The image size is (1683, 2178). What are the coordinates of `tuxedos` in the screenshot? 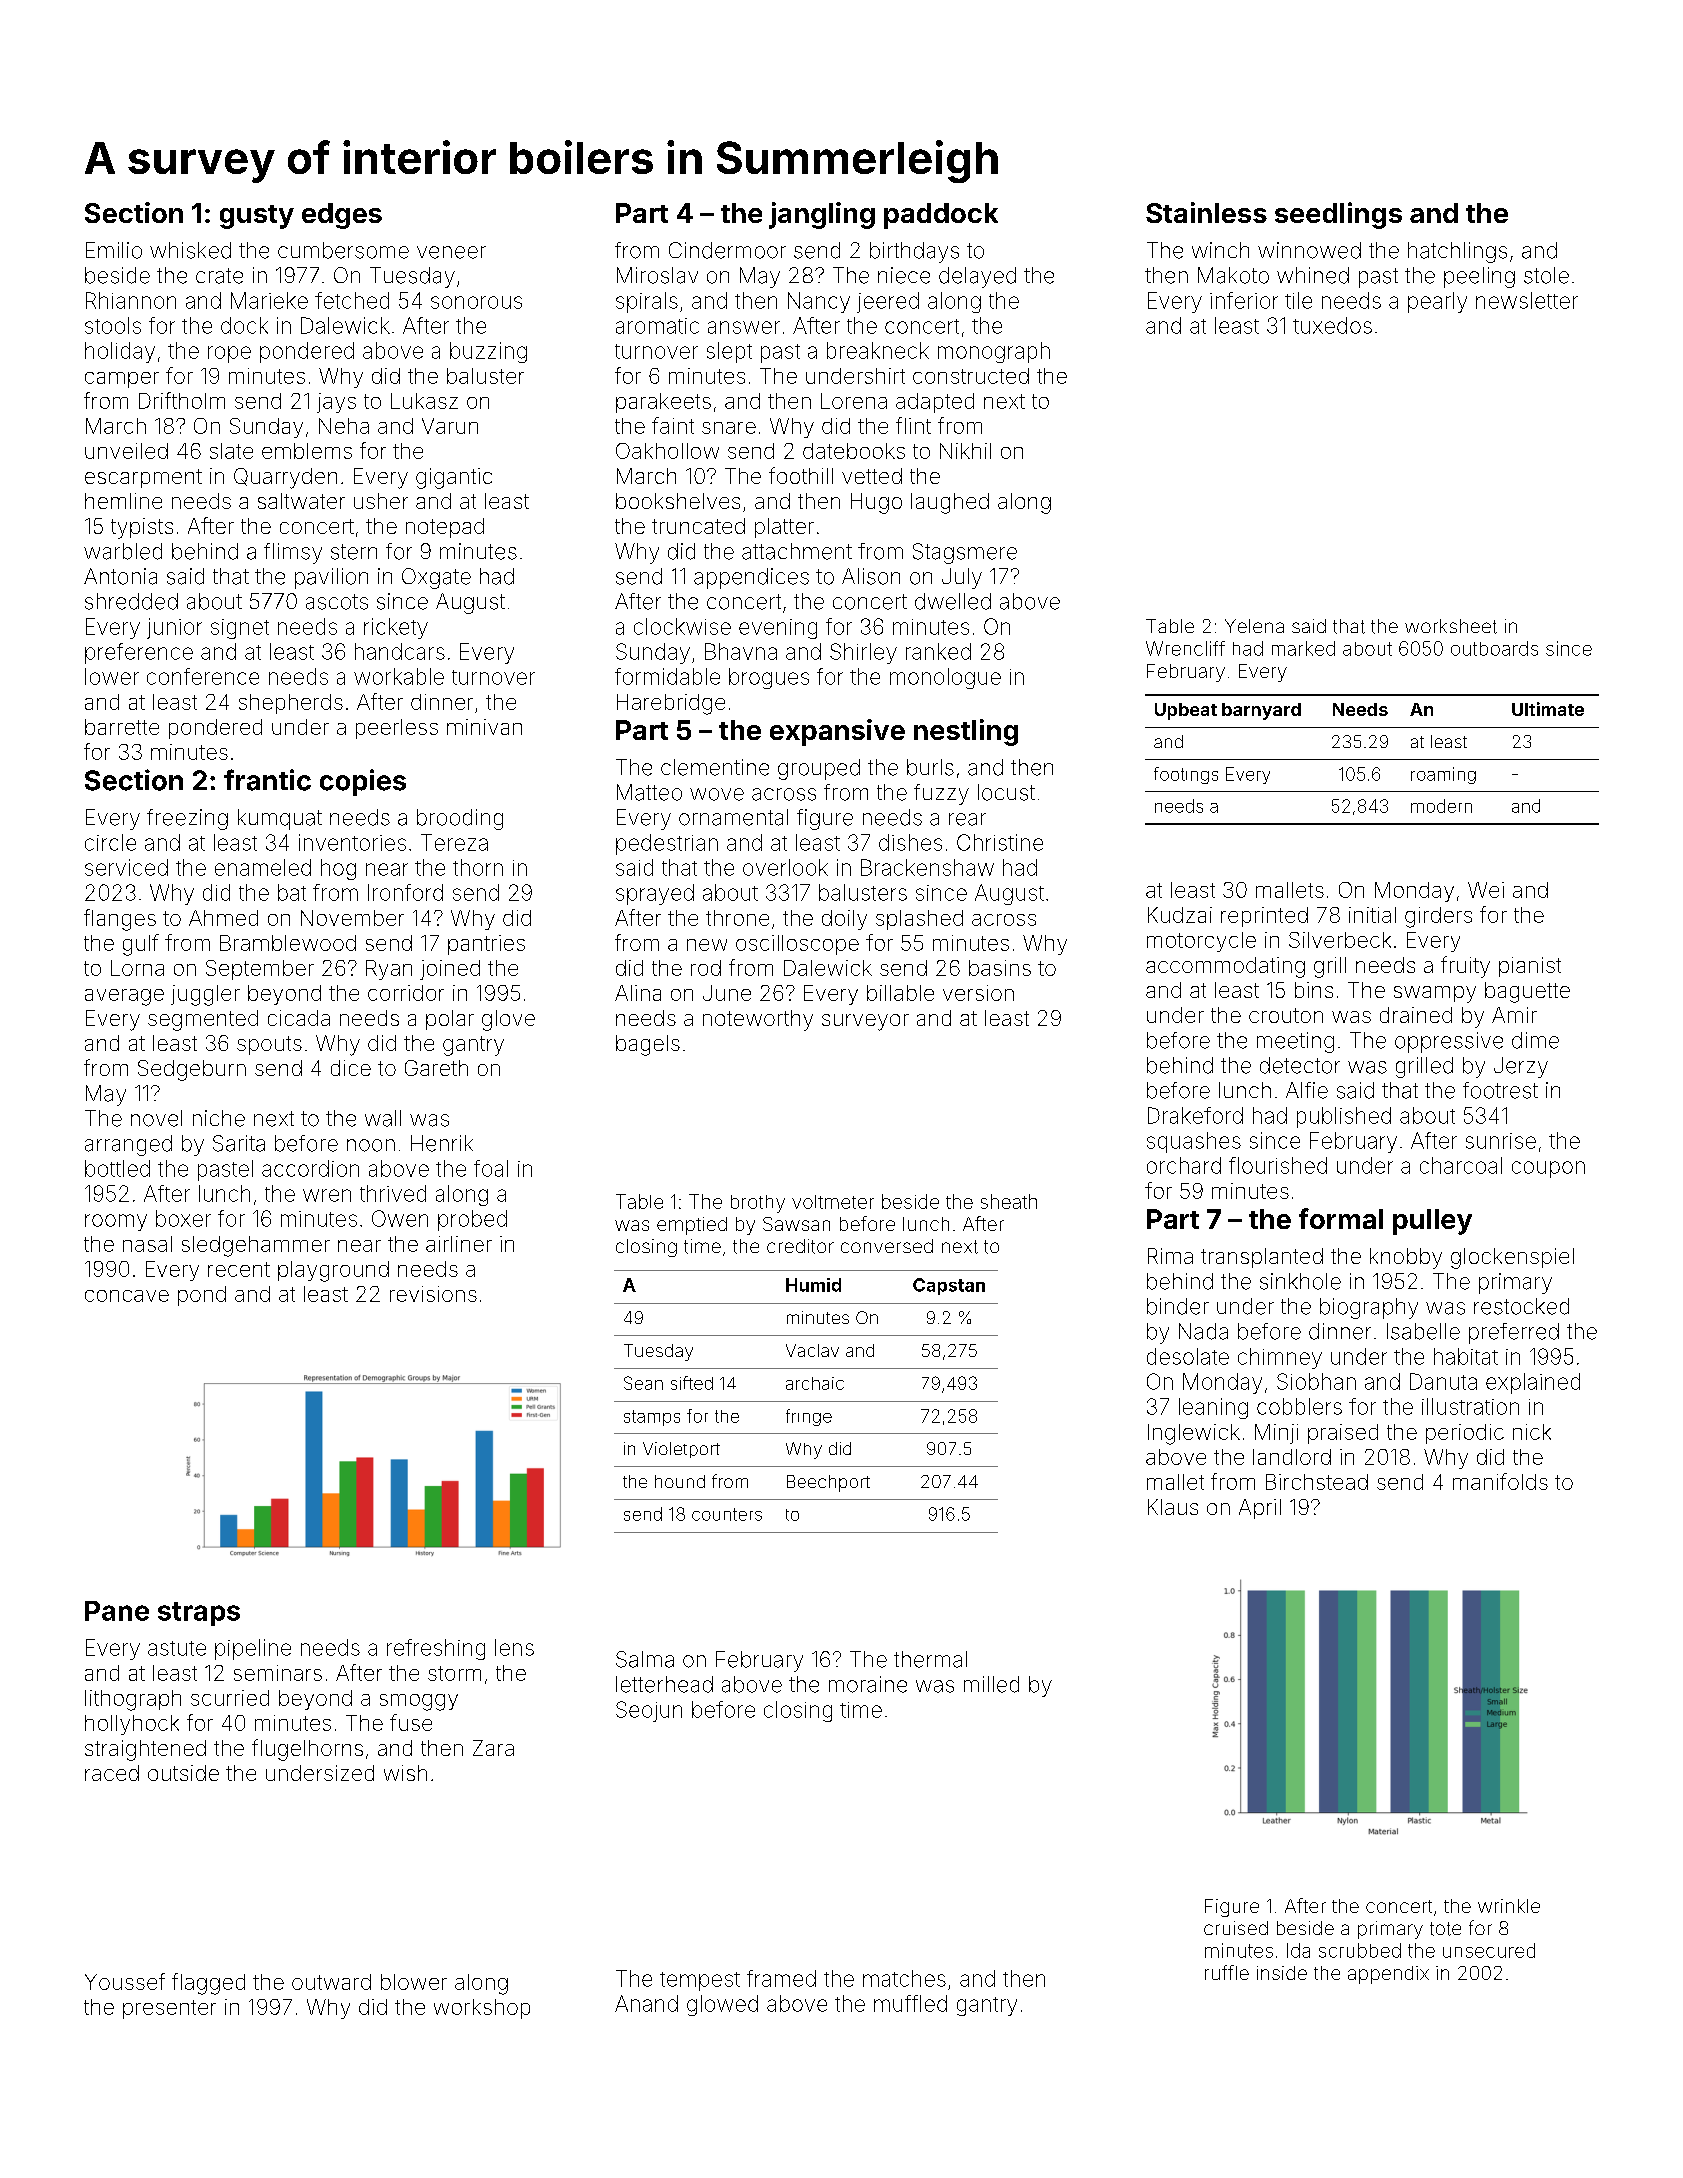 It's located at (1332, 325).
